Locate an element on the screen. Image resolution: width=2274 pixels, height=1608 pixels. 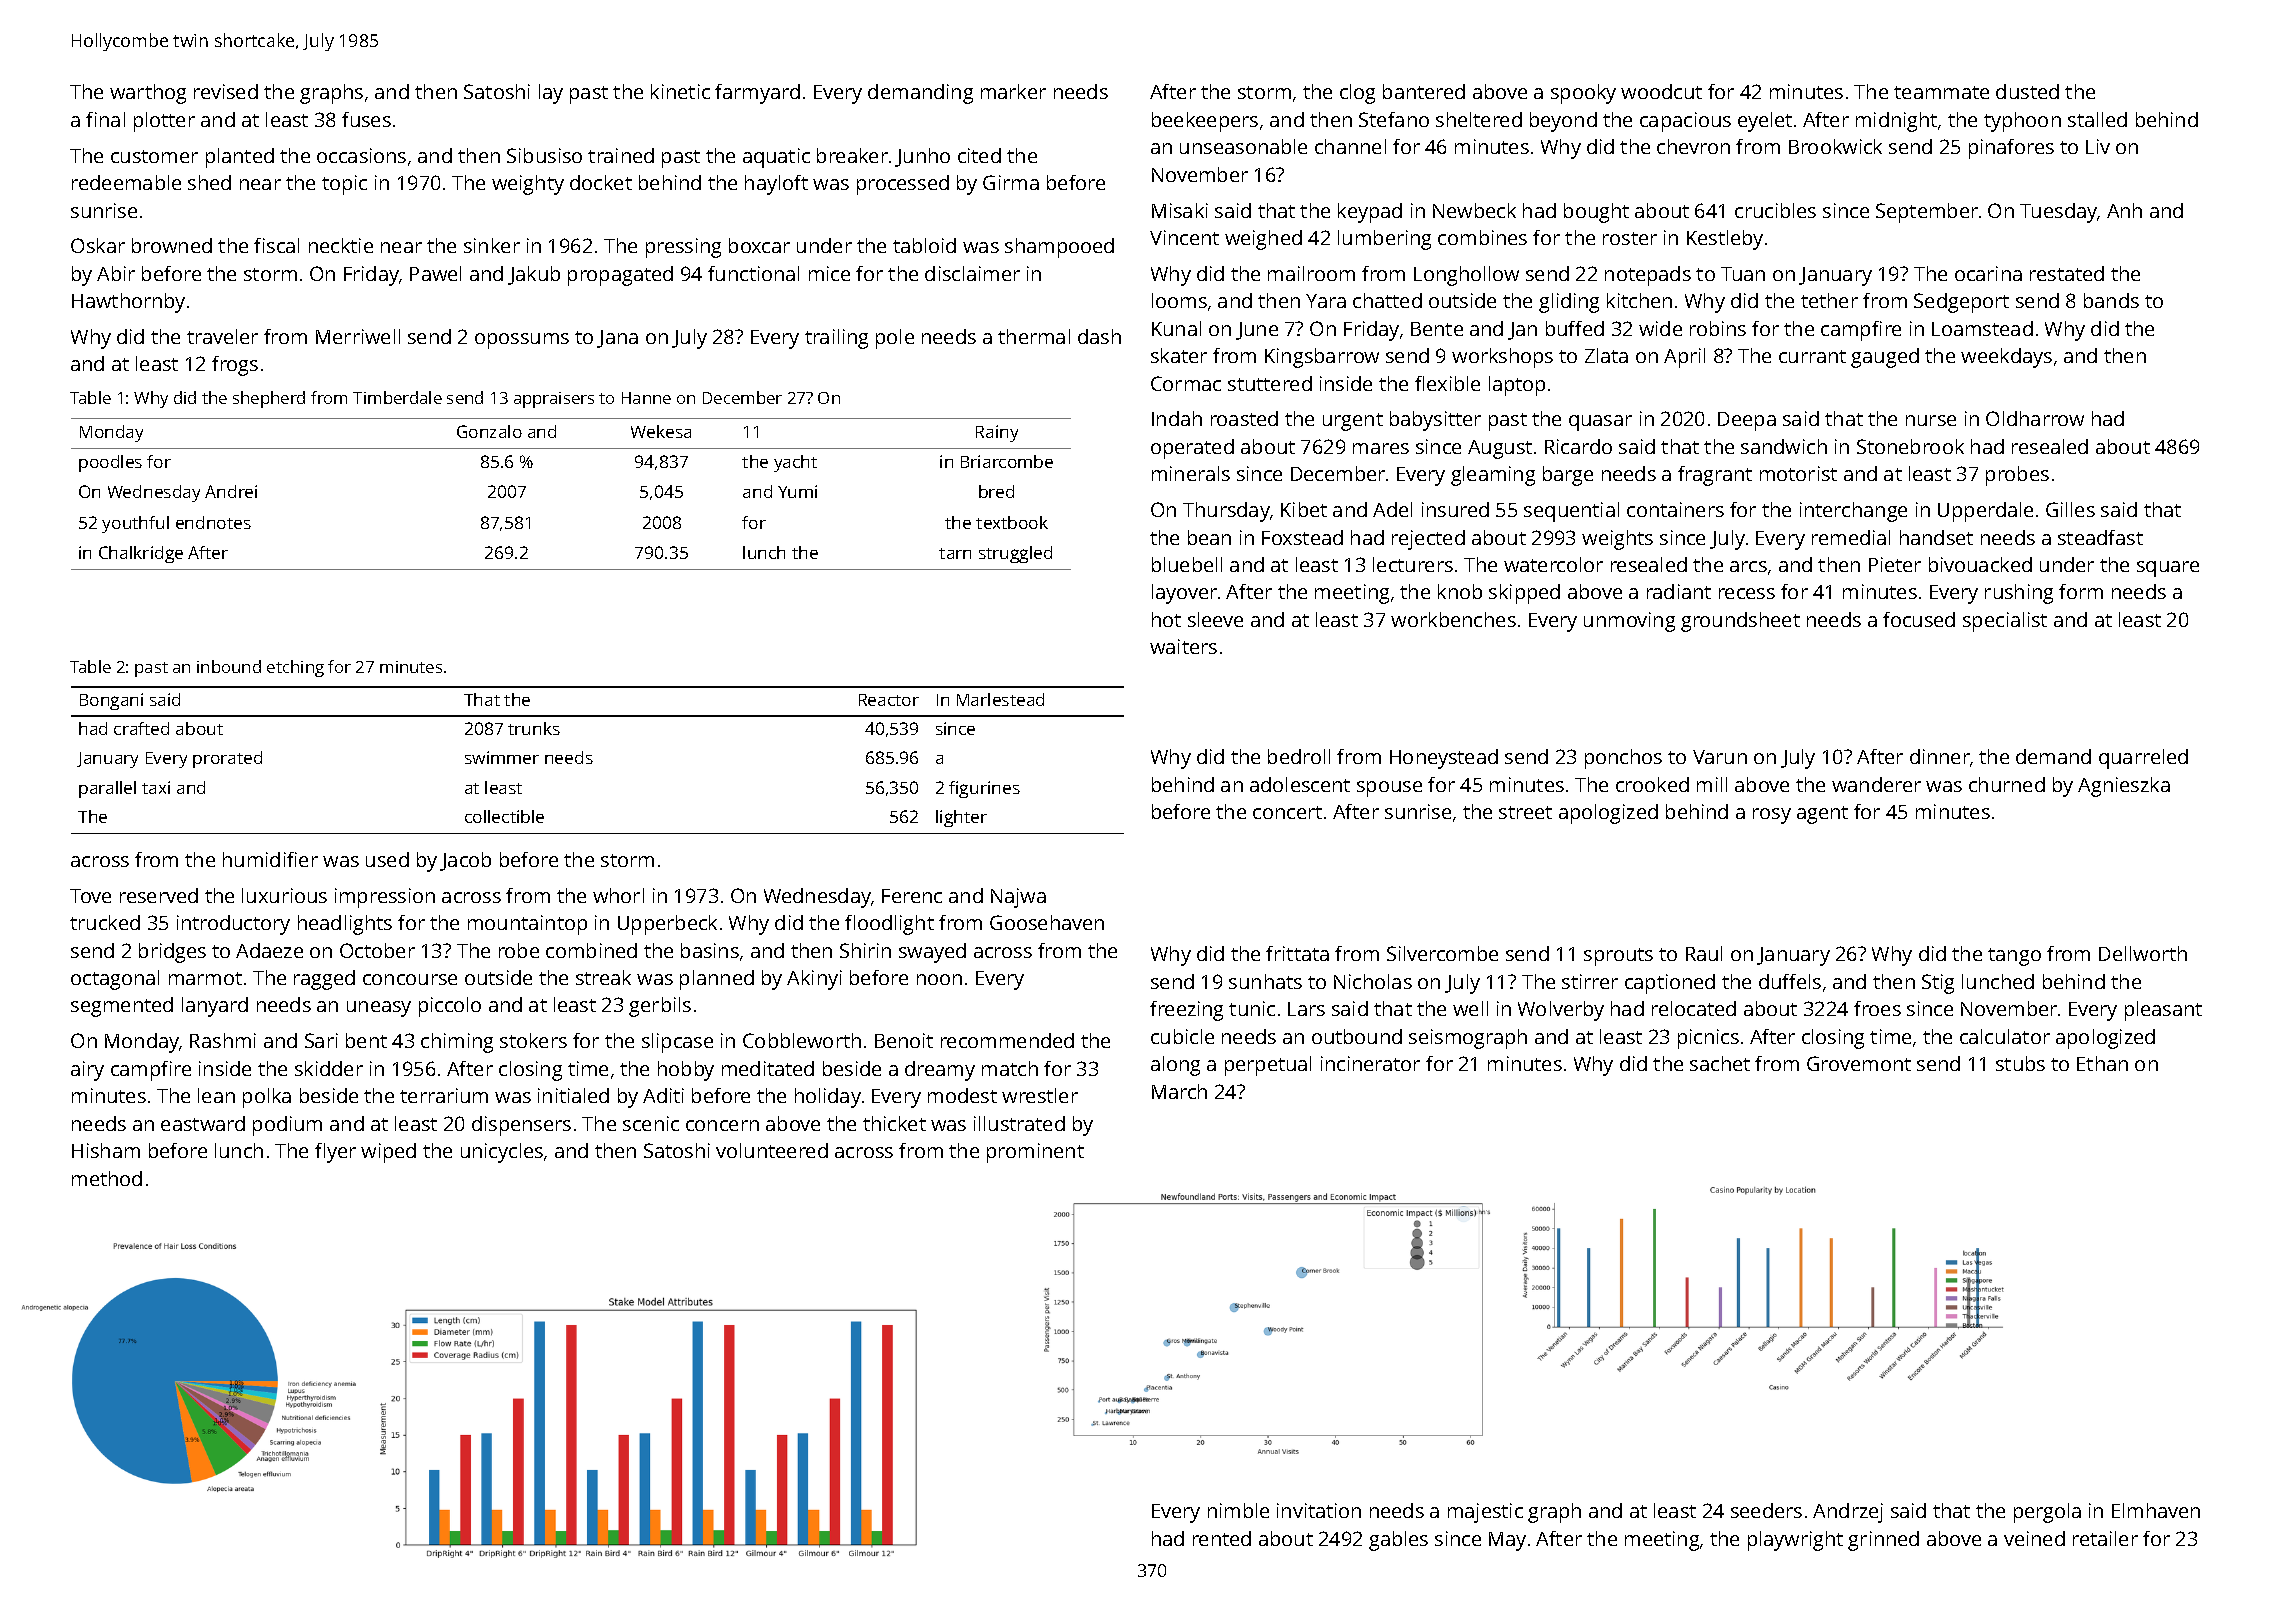
dispensers is located at coordinates (521, 1126).
